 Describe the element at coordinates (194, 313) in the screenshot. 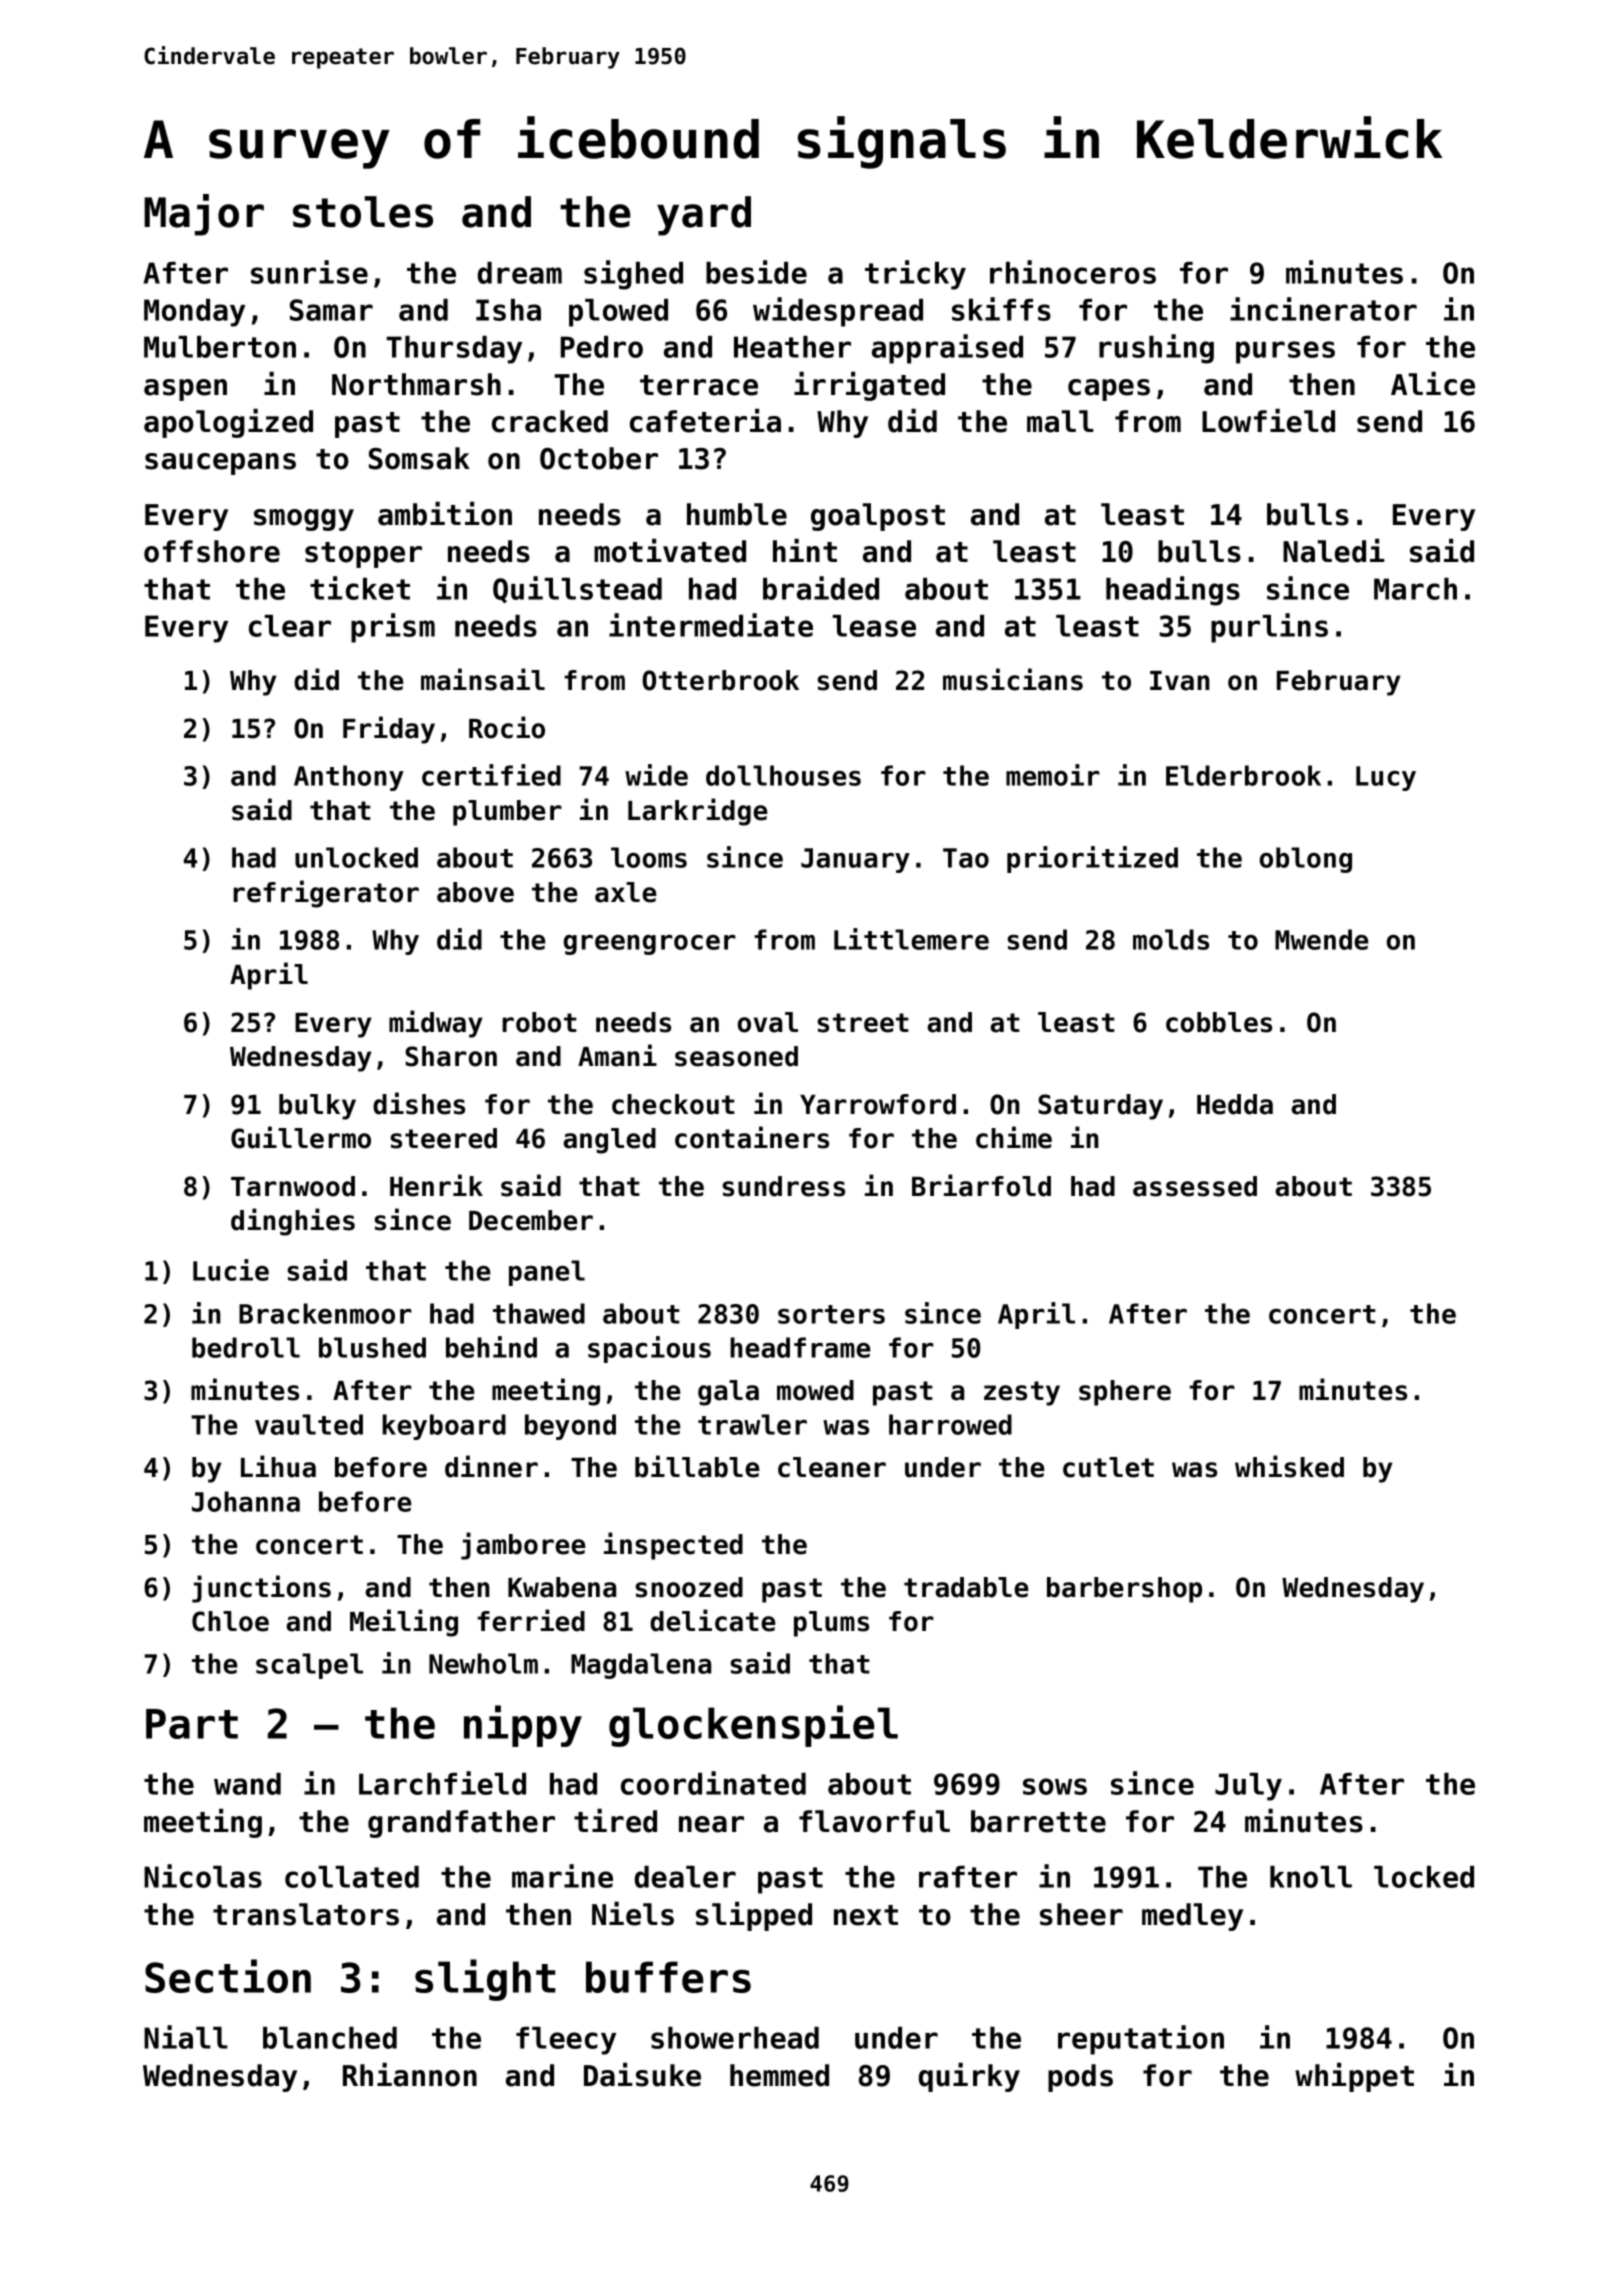

I see `Monday` at that location.
